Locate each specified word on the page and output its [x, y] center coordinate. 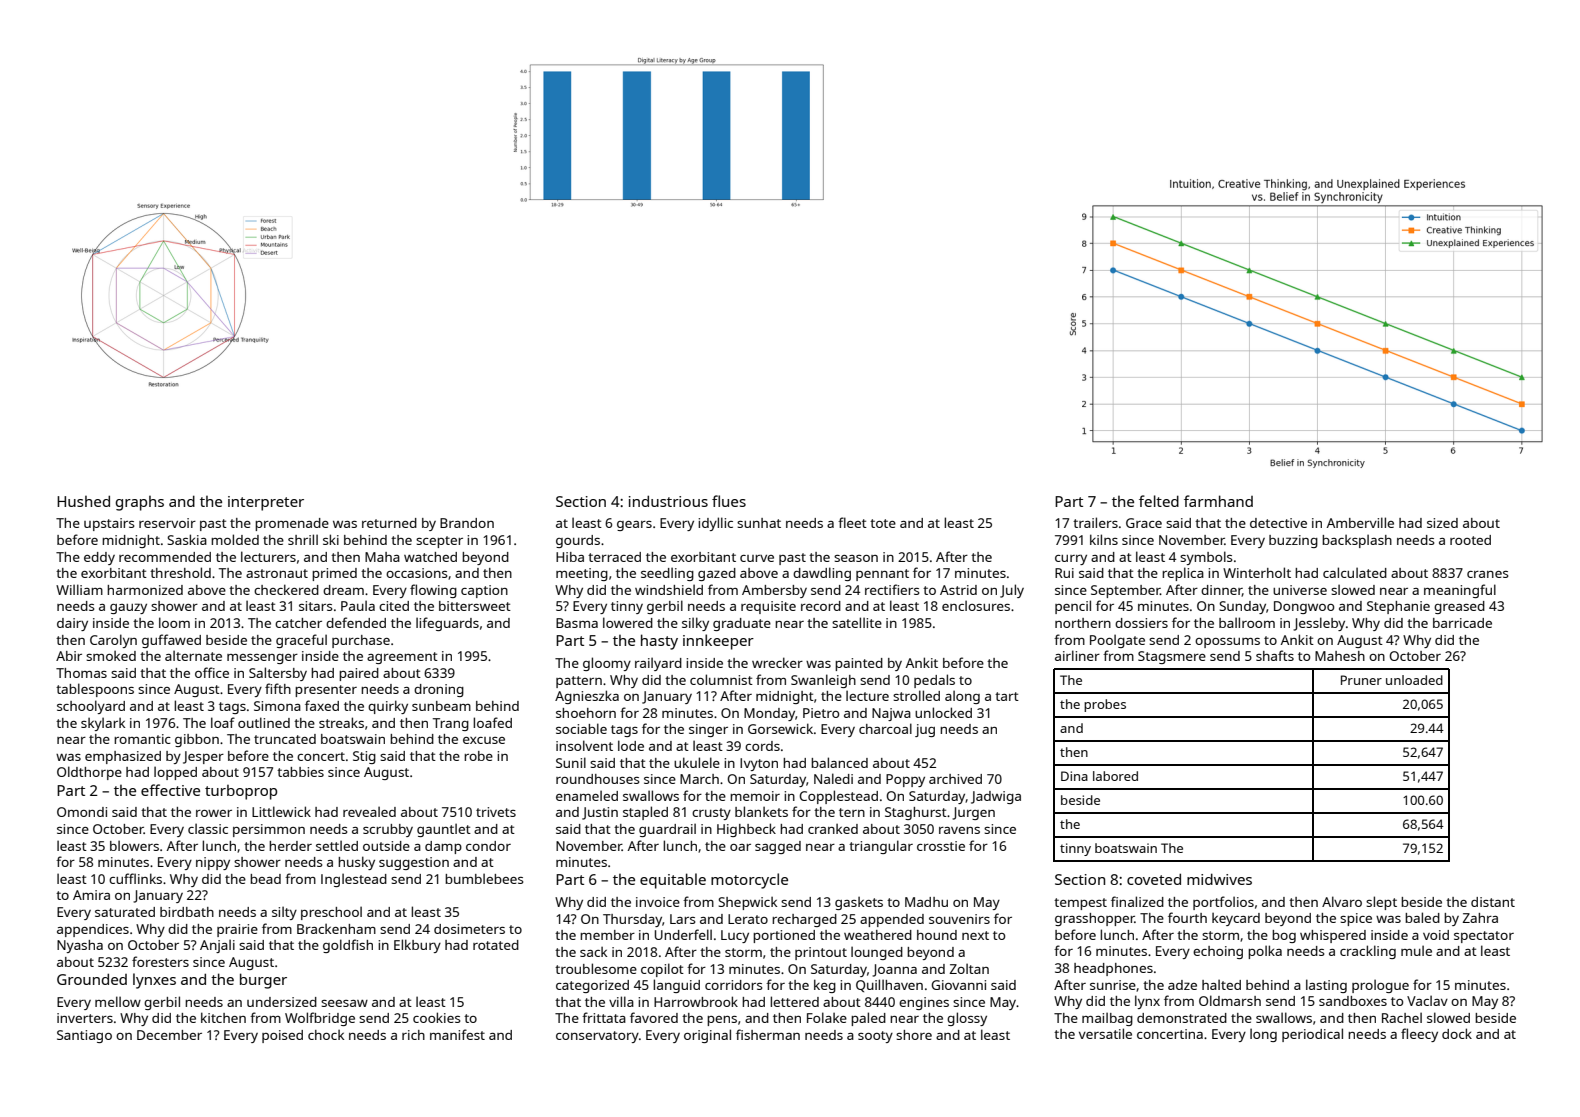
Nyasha [80, 946]
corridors [733, 985]
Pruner [1361, 680]
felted [1159, 501]
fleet [852, 522]
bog [1284, 936]
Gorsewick [780, 728]
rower [214, 813]
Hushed [83, 501]
